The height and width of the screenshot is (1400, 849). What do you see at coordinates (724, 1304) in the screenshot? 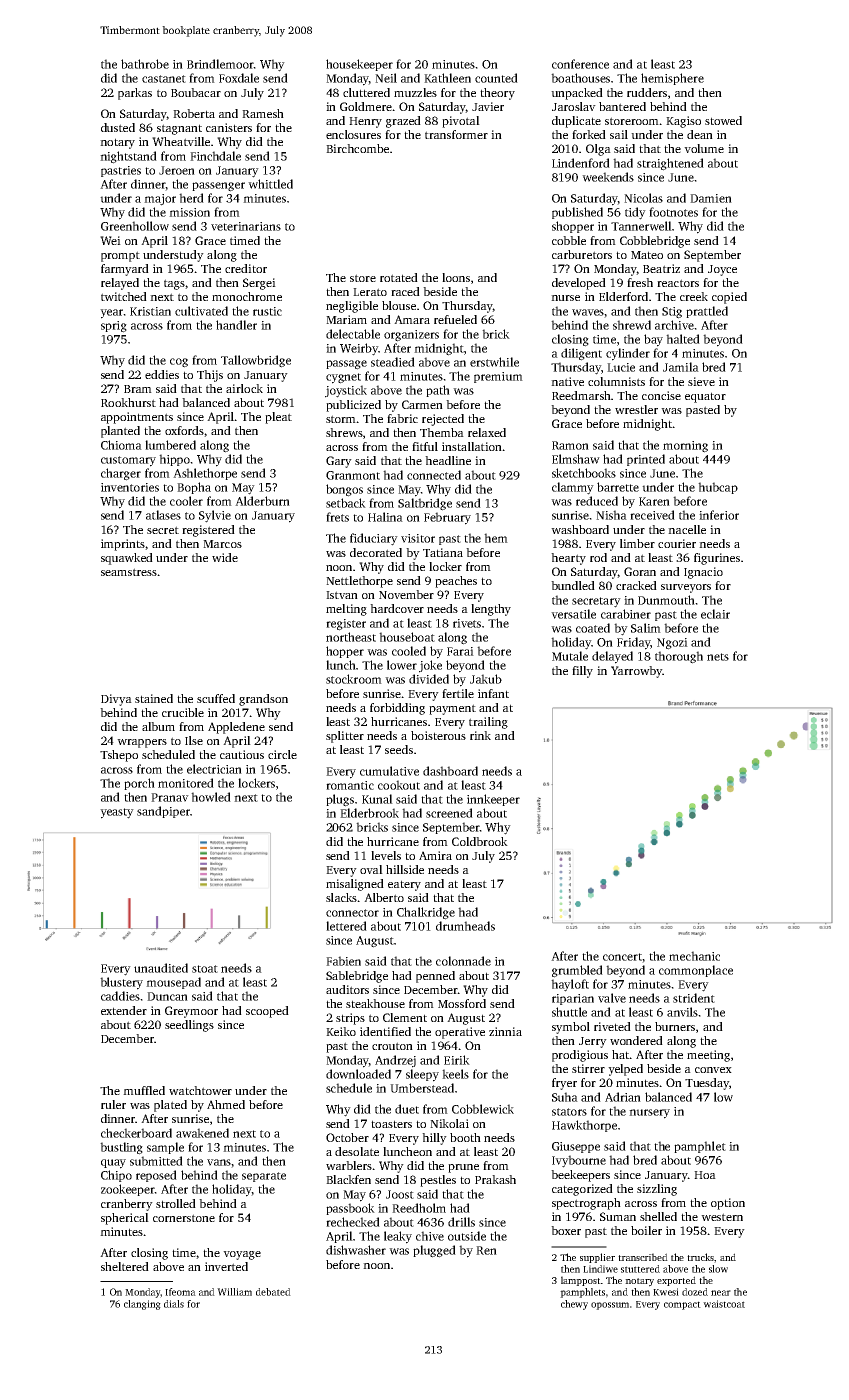
I see `waistcoat` at bounding box center [724, 1304].
